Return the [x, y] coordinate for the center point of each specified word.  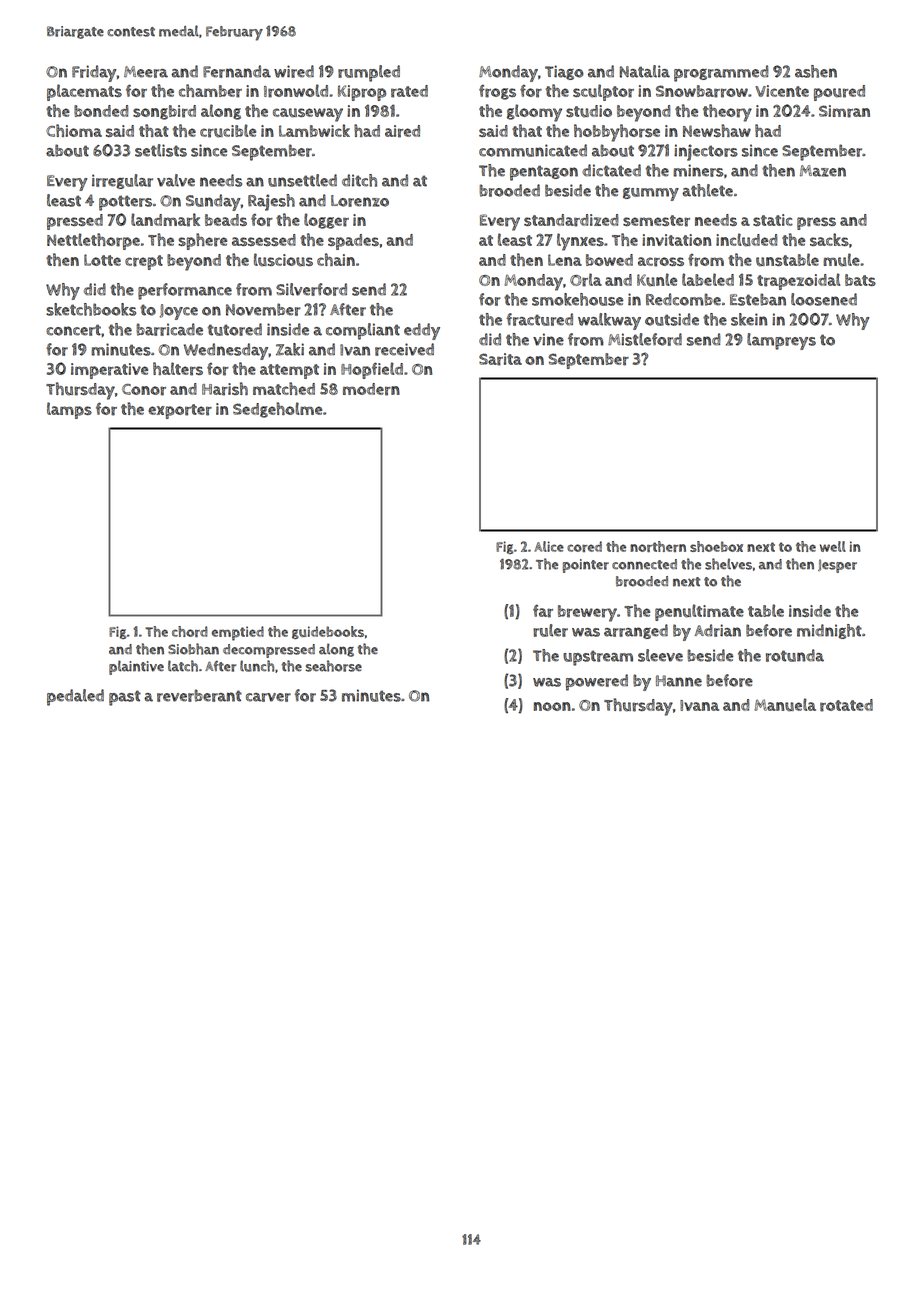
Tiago [564, 72]
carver [268, 697]
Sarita [500, 359]
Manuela [785, 705]
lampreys [781, 341]
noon [552, 706]
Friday [94, 73]
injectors [706, 152]
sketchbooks [91, 309]
